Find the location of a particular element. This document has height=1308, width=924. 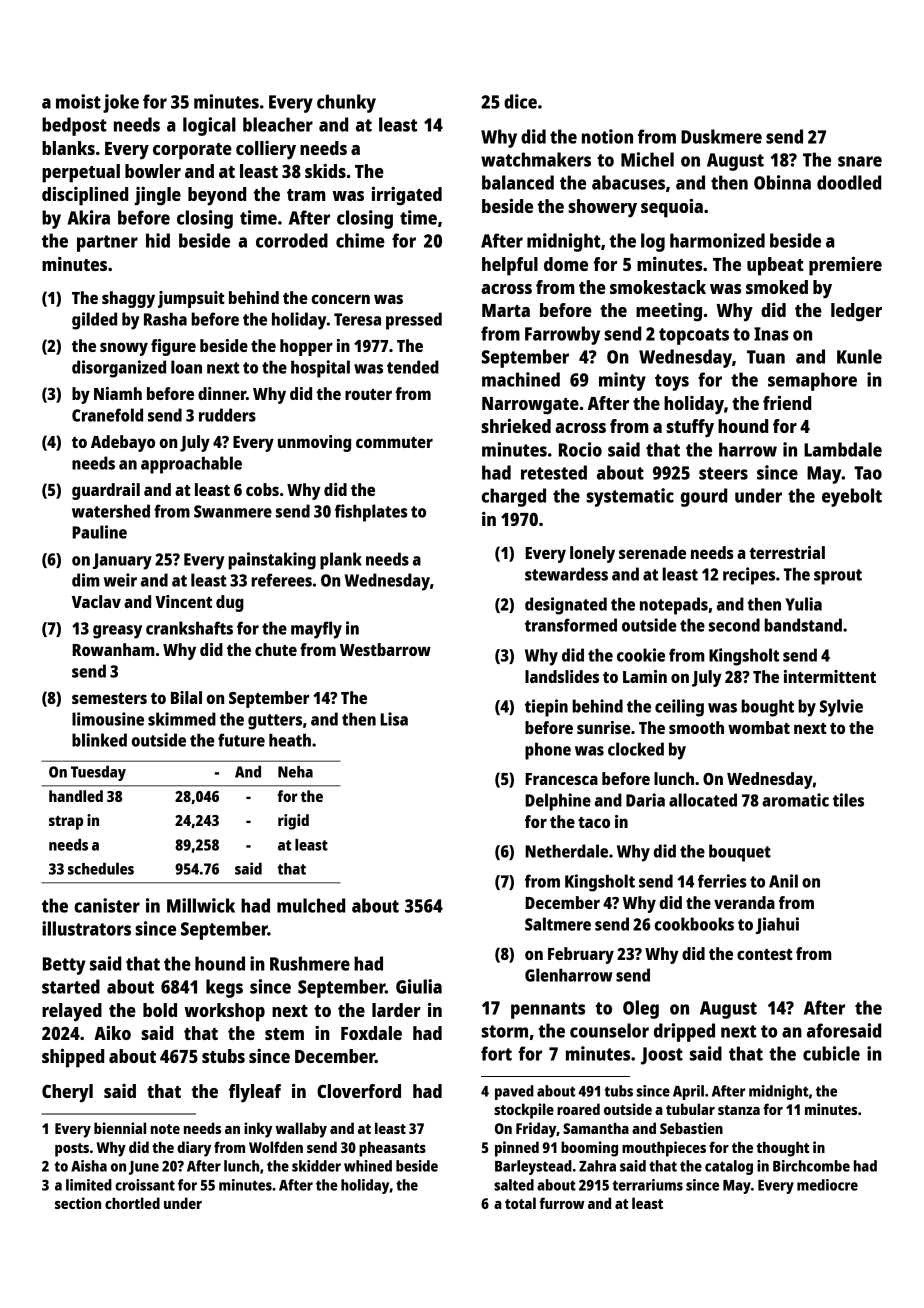

intermittent is located at coordinates (830, 676).
